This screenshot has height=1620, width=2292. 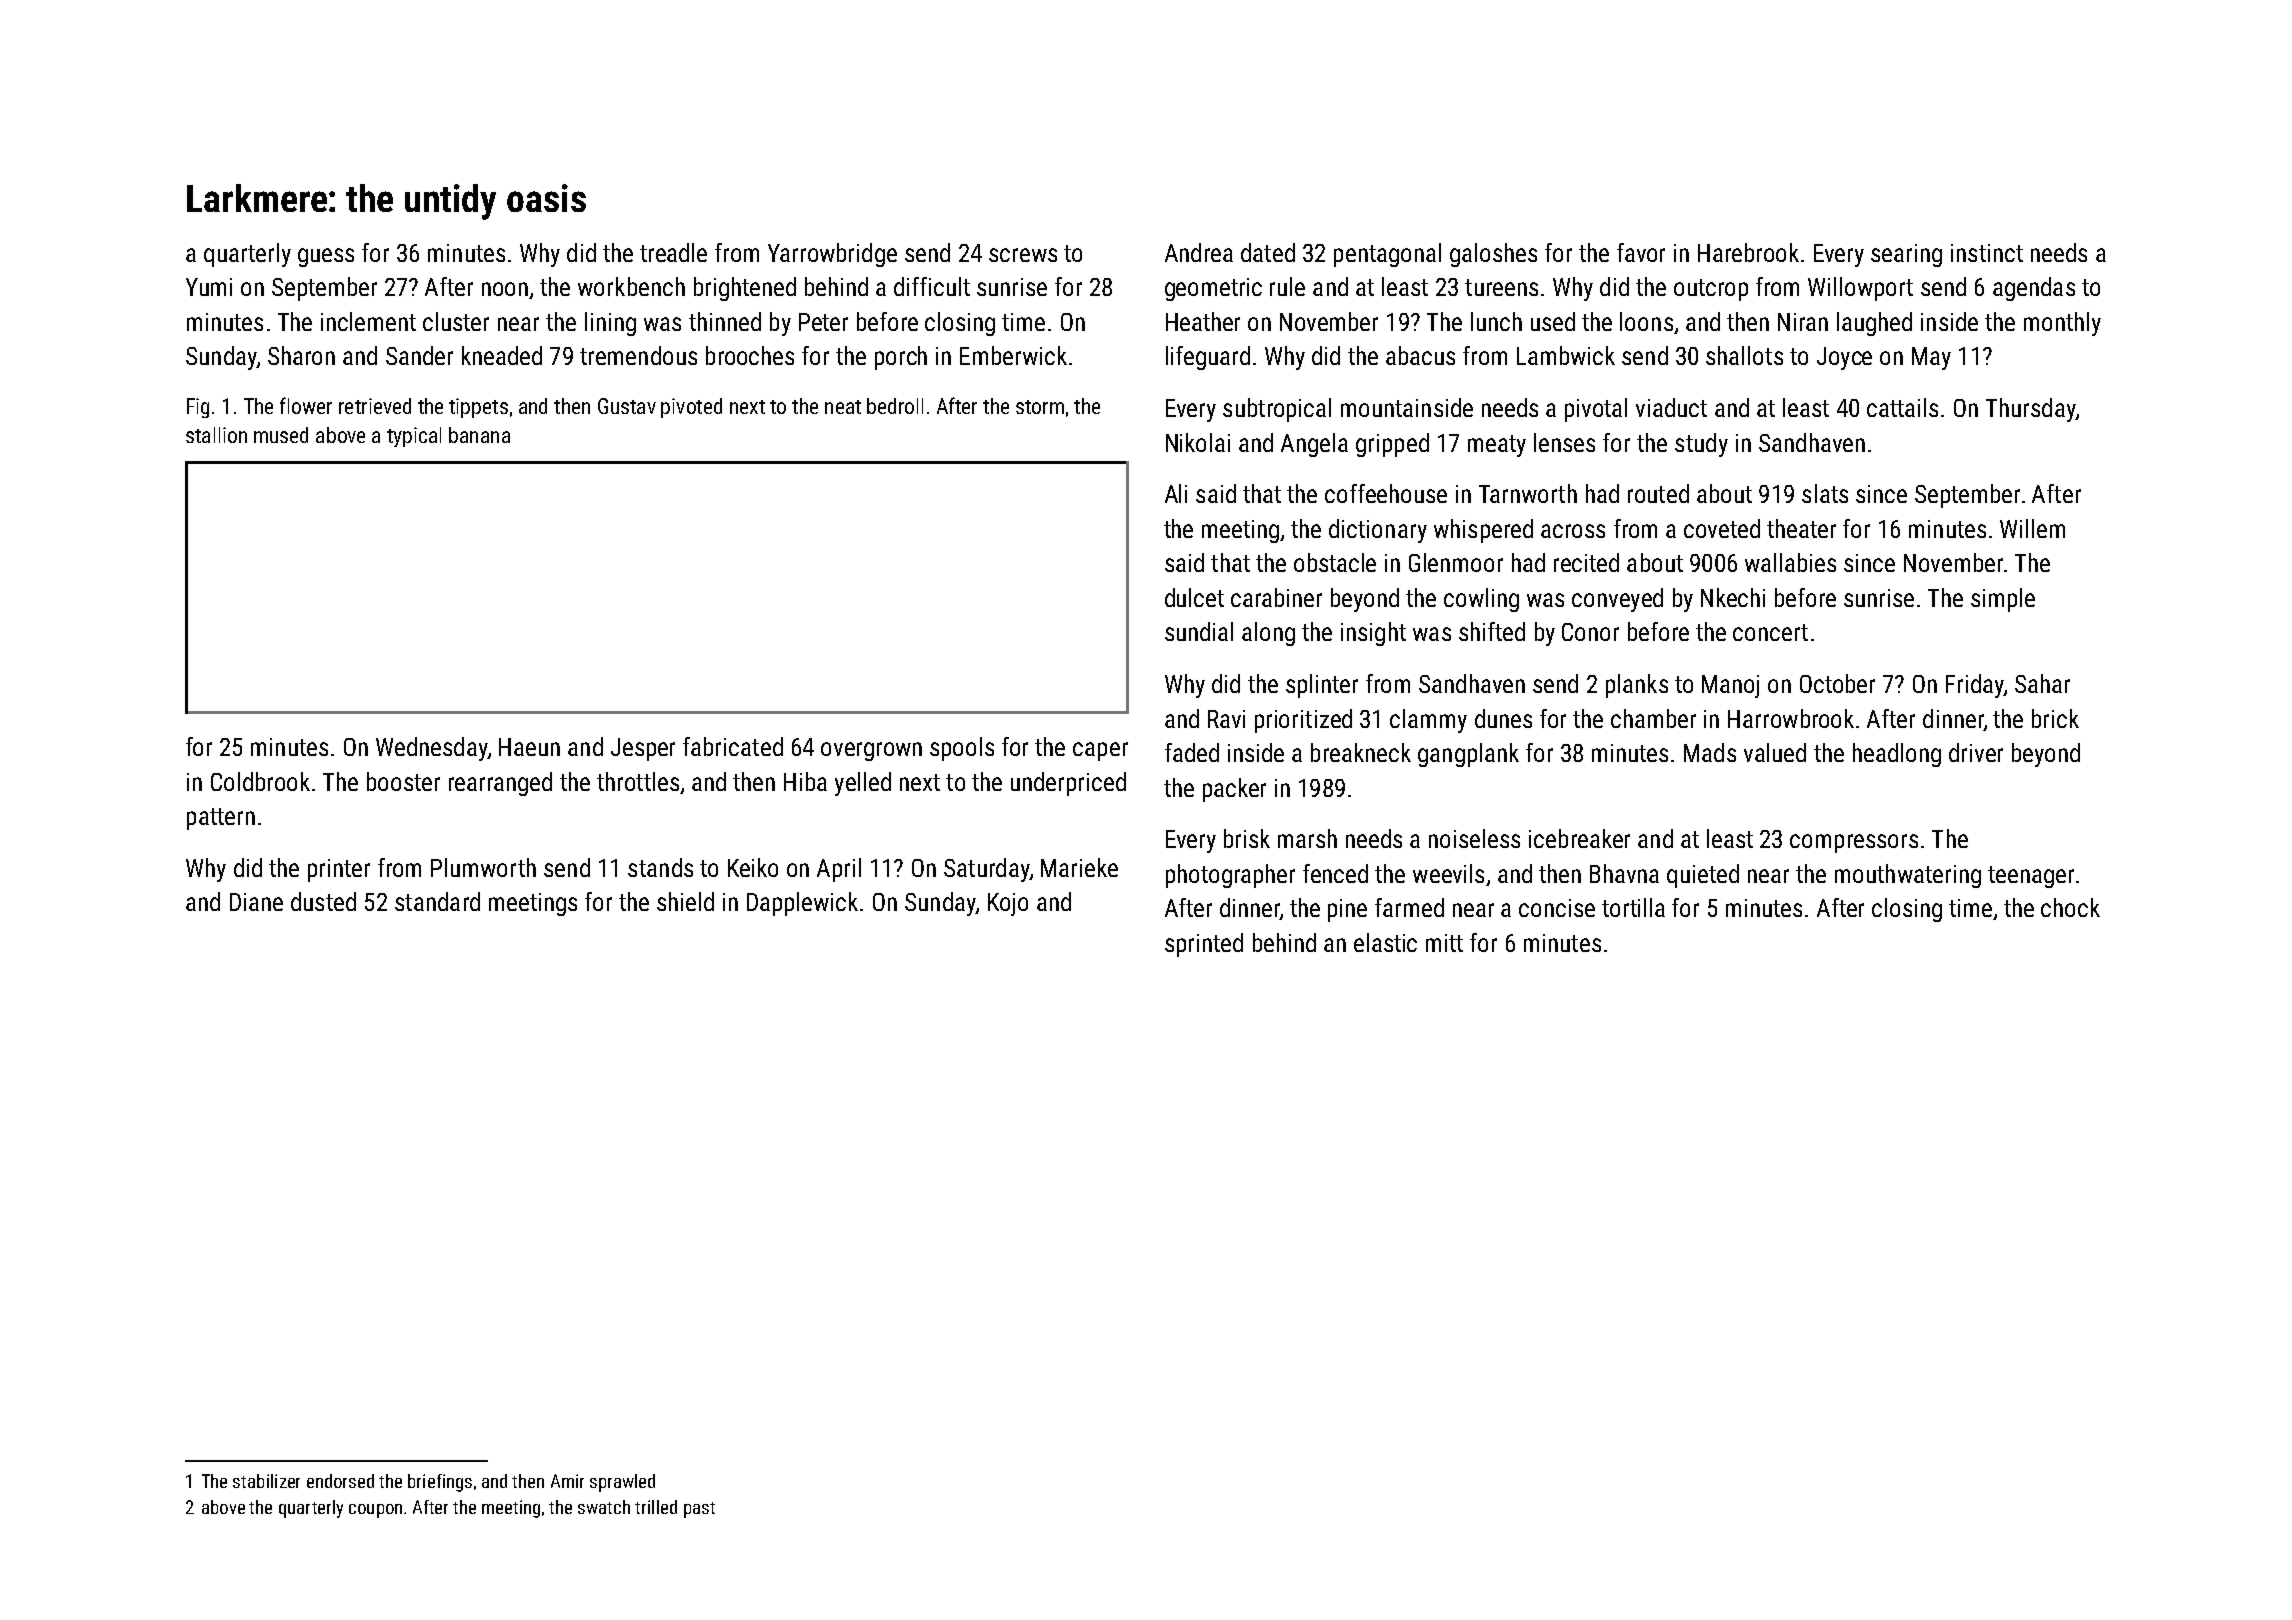 What do you see at coordinates (1204, 945) in the screenshot?
I see `sprinted` at bounding box center [1204, 945].
